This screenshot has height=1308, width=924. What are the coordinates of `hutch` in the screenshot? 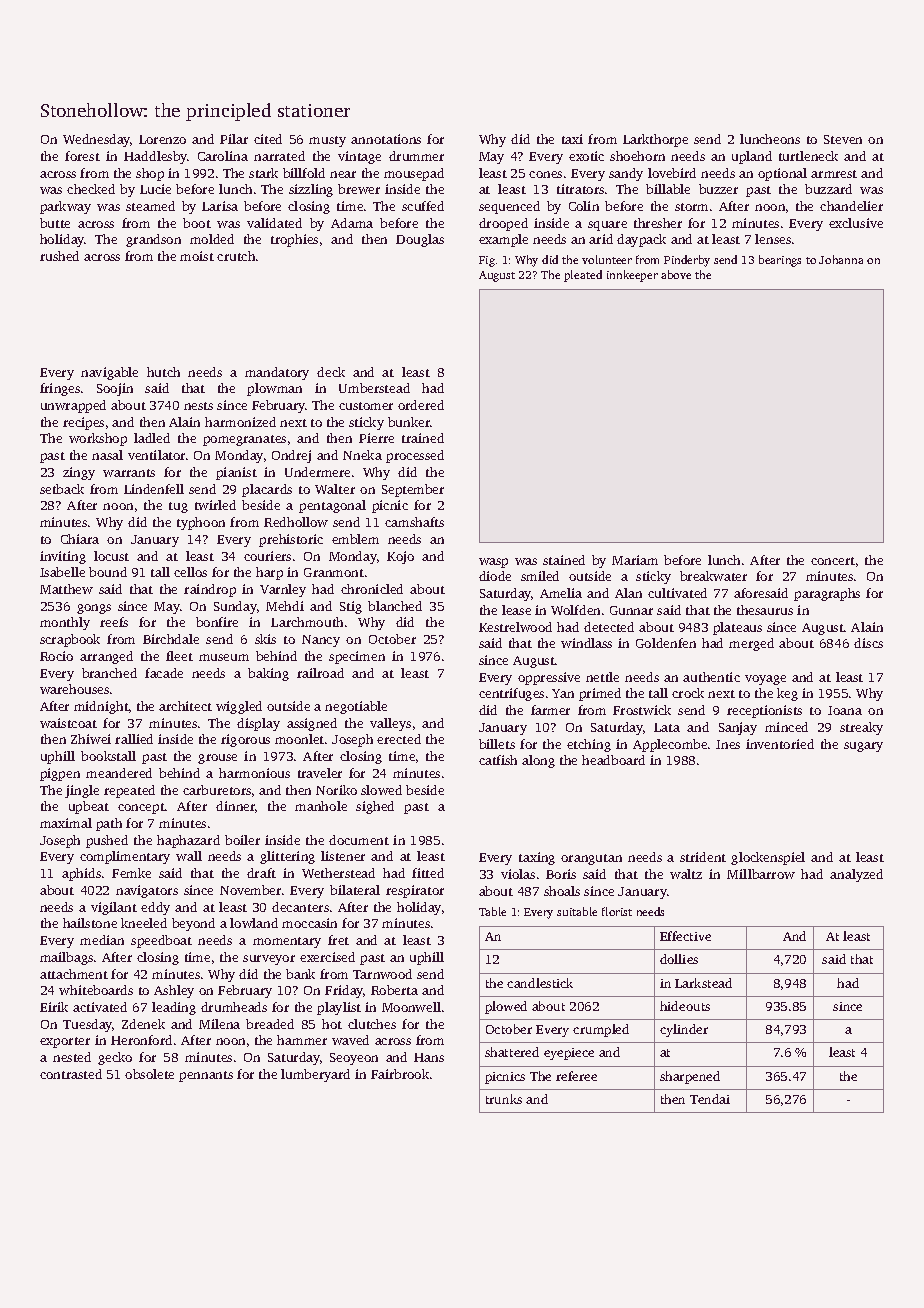 It's located at (163, 372).
